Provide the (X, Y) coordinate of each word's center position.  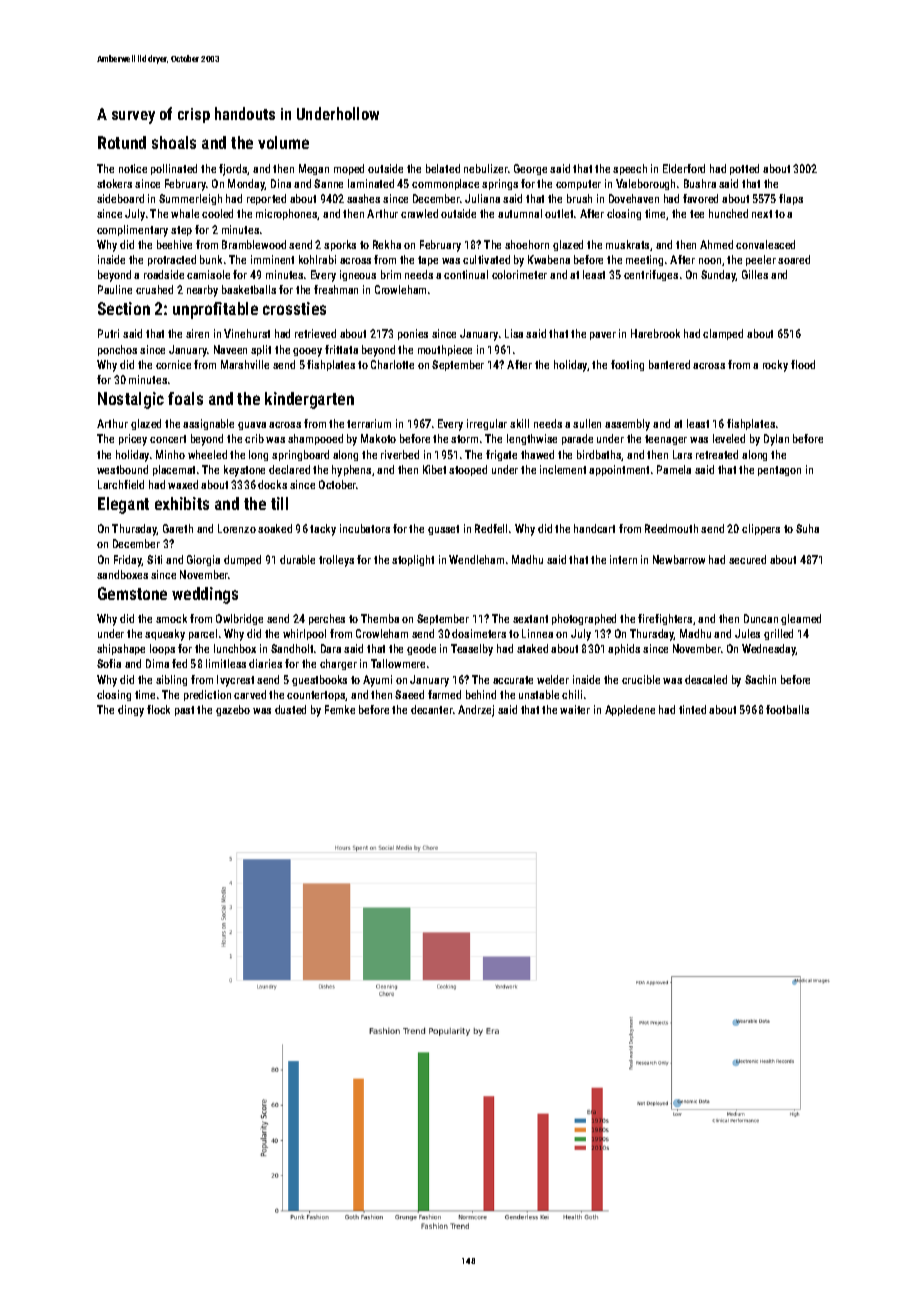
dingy (131, 711)
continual (466, 274)
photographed (584, 619)
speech (630, 169)
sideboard (120, 198)
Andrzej (476, 711)
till (279, 503)
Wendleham (476, 559)
